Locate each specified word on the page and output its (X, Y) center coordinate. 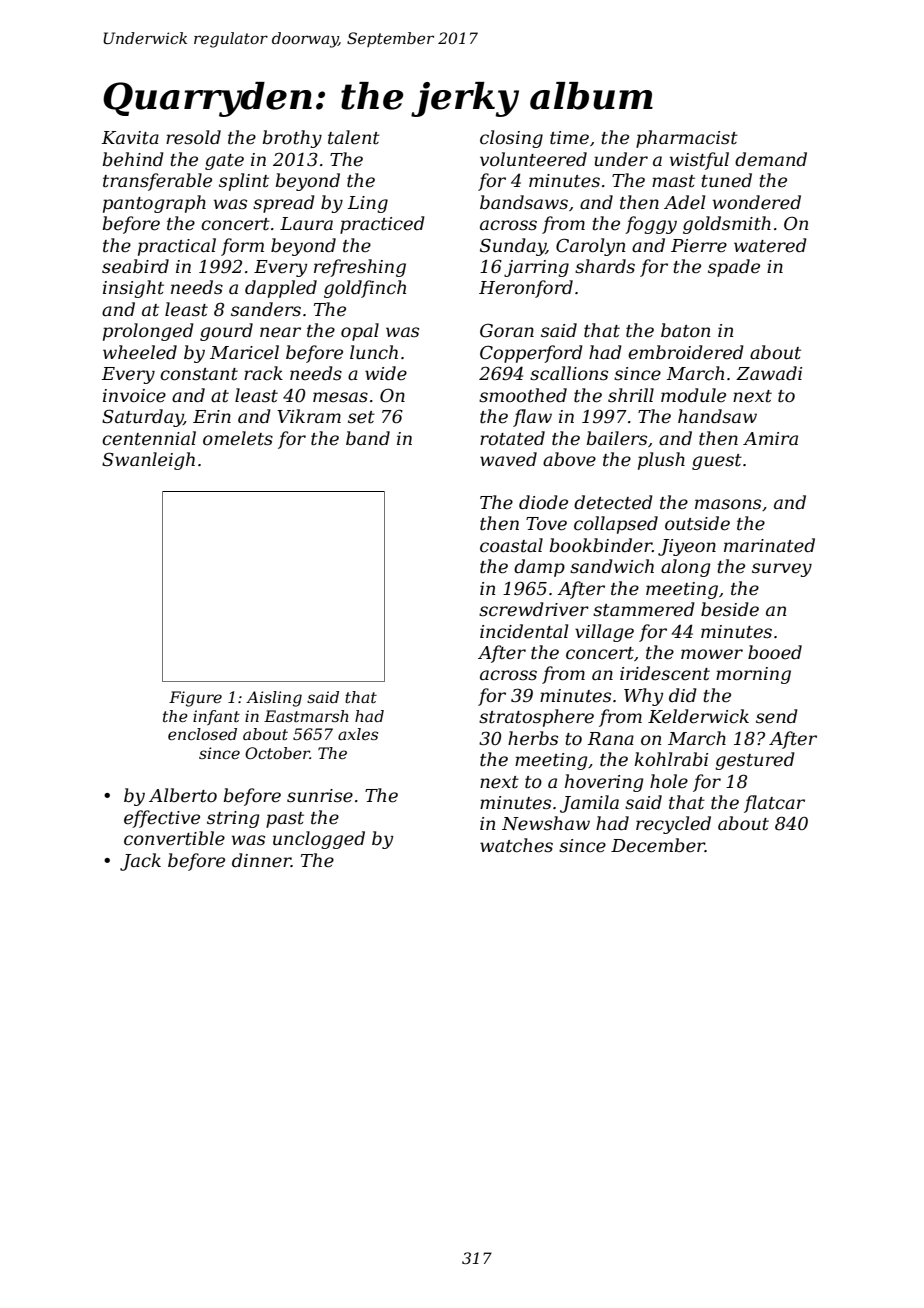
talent (354, 137)
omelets (238, 438)
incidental (524, 631)
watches (516, 845)
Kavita (130, 137)
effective (162, 819)
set (361, 417)
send (777, 716)
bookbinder (601, 545)
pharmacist (687, 139)
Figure (195, 699)
